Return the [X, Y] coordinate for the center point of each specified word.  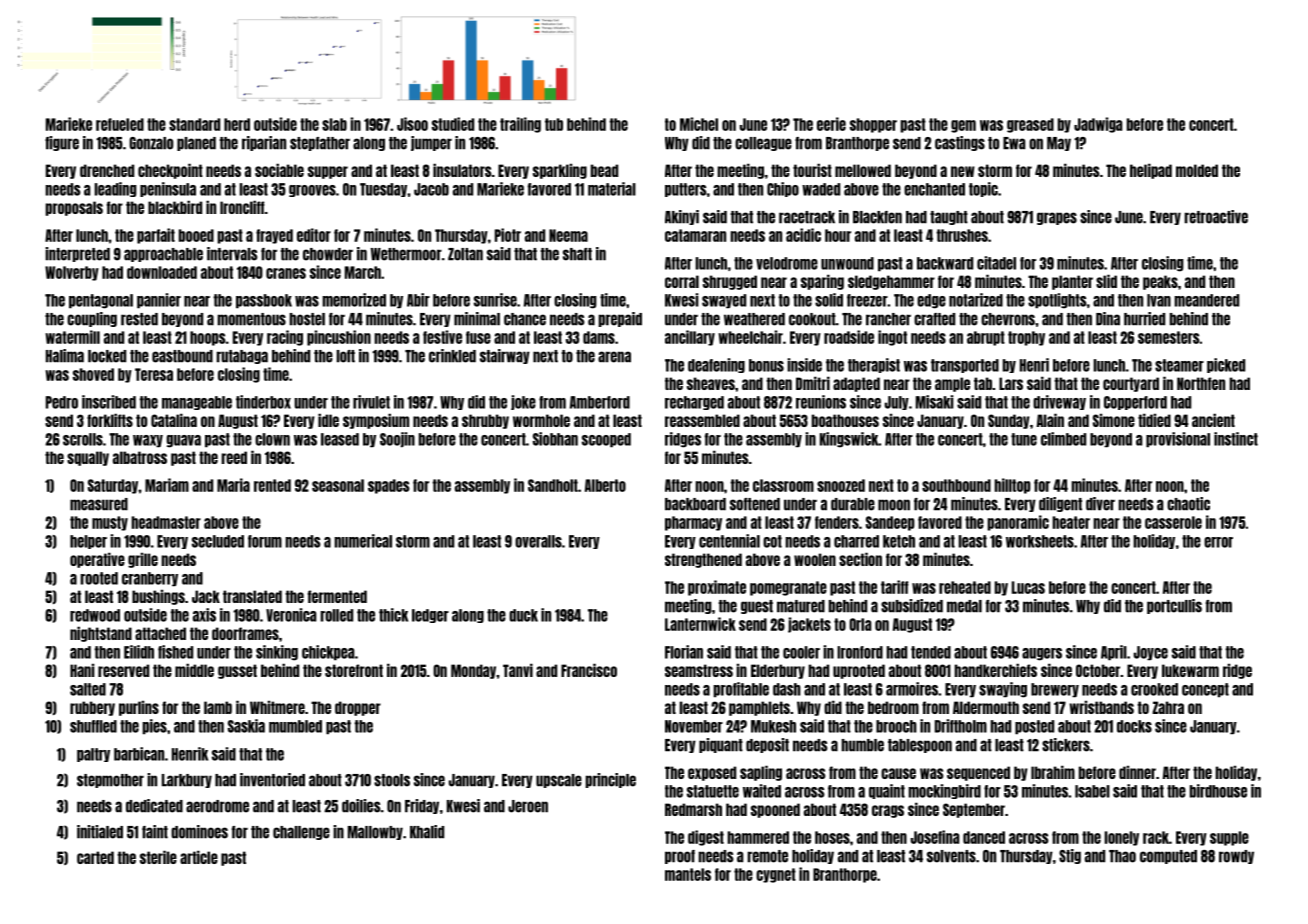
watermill [72, 337]
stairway [505, 356]
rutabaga [242, 357]
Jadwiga [1098, 125]
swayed [724, 301]
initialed [100, 832]
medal [964, 606]
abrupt [986, 338]
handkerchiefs [995, 670]
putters [686, 190]
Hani [82, 670]
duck [523, 615]
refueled [120, 124]
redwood [95, 615]
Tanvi [518, 670]
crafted [934, 319]
